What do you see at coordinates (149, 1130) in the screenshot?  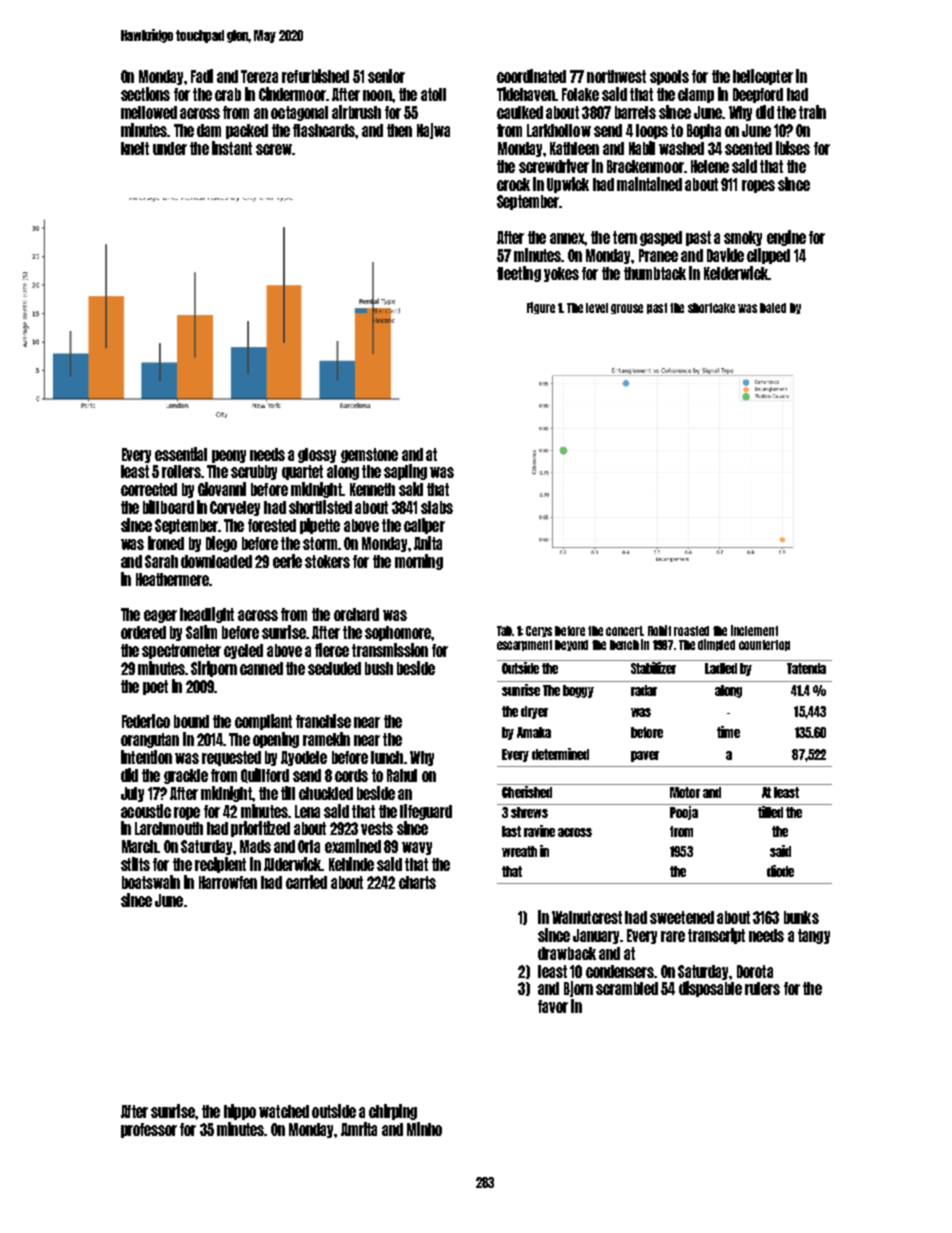 I see `professor` at bounding box center [149, 1130].
